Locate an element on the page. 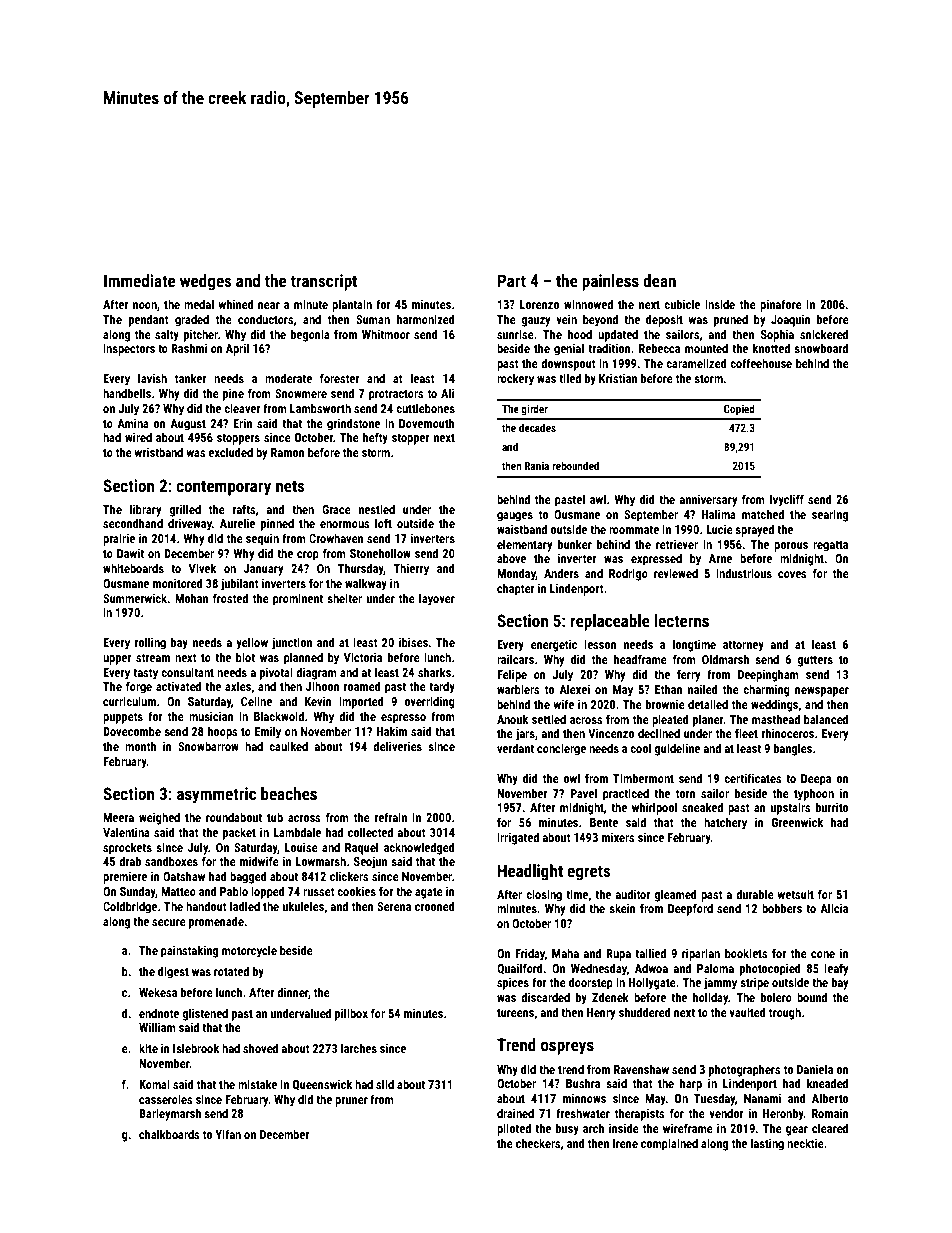  leafy is located at coordinates (836, 969).
